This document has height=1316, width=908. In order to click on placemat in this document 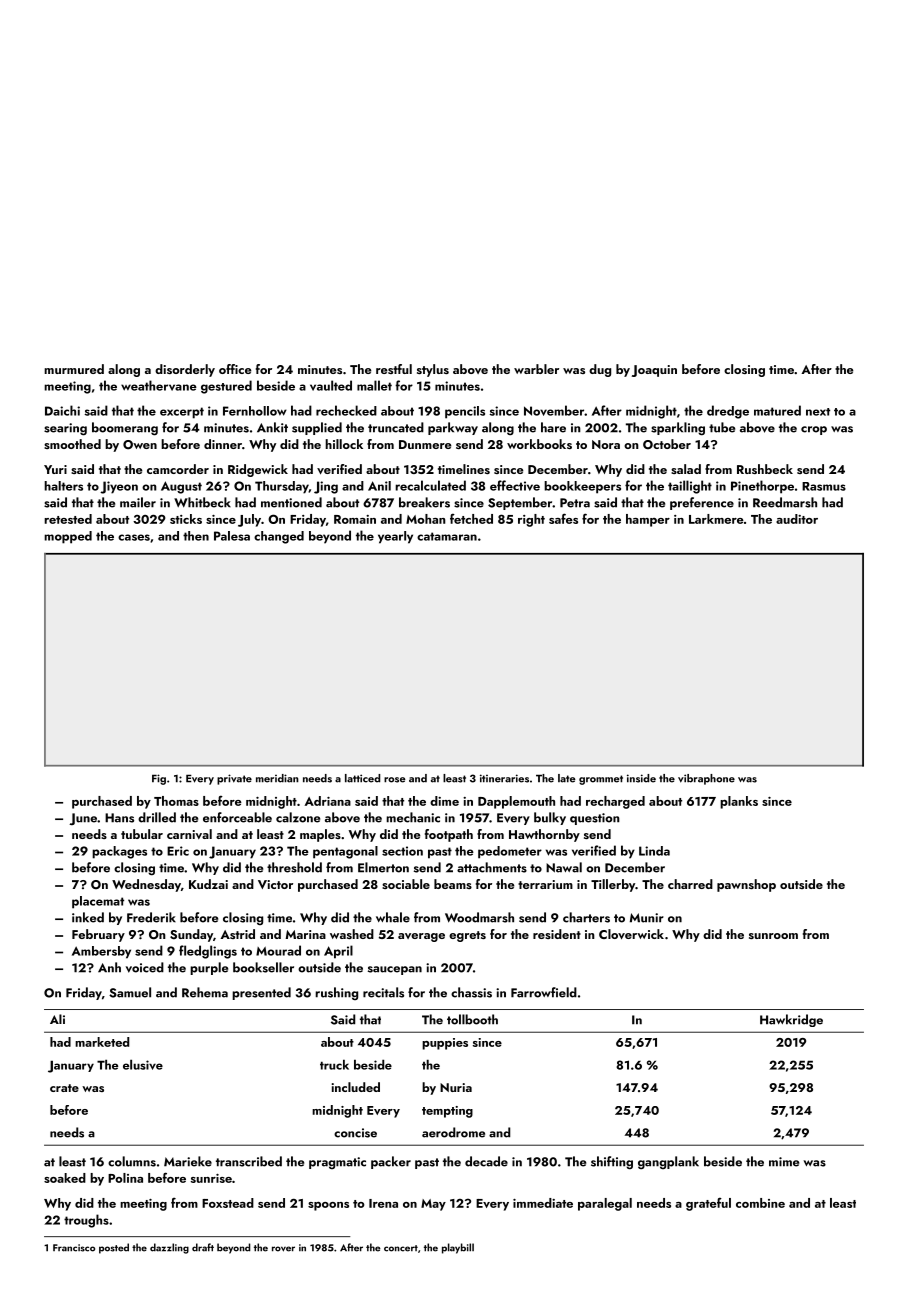, I will do `click(98, 902)`.
